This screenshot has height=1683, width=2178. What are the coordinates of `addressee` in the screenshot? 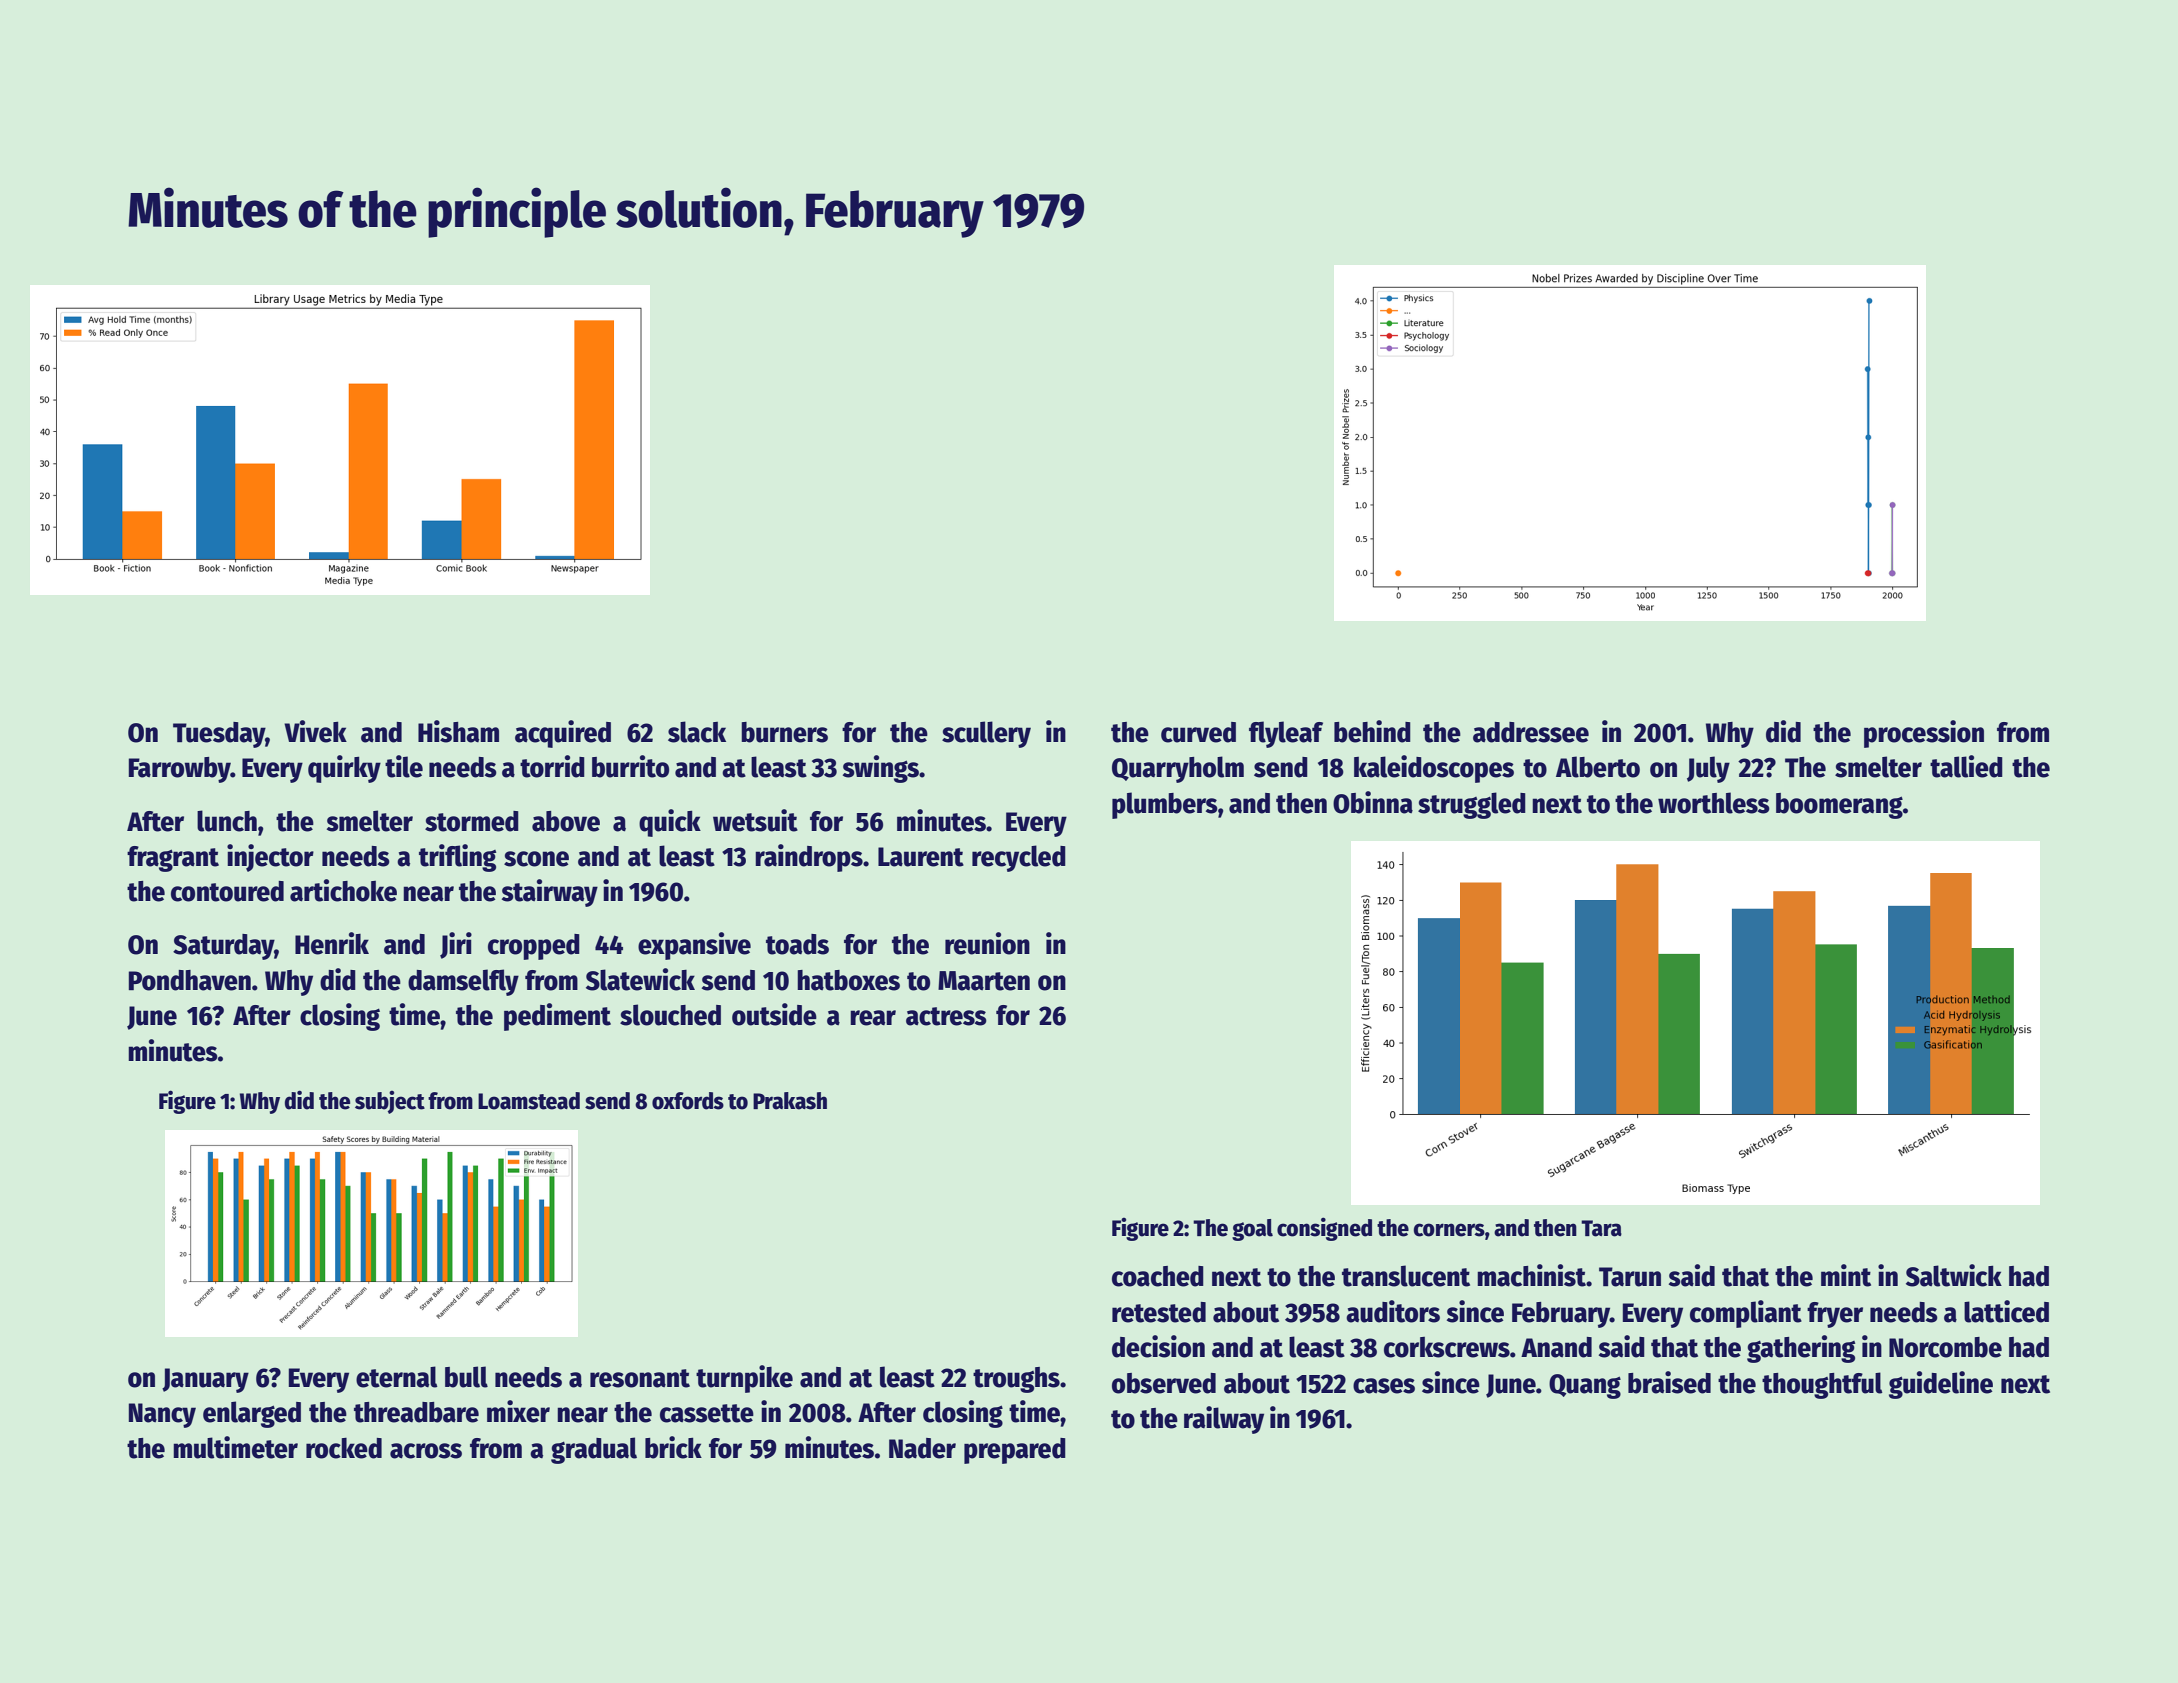 It's located at (1531, 732).
